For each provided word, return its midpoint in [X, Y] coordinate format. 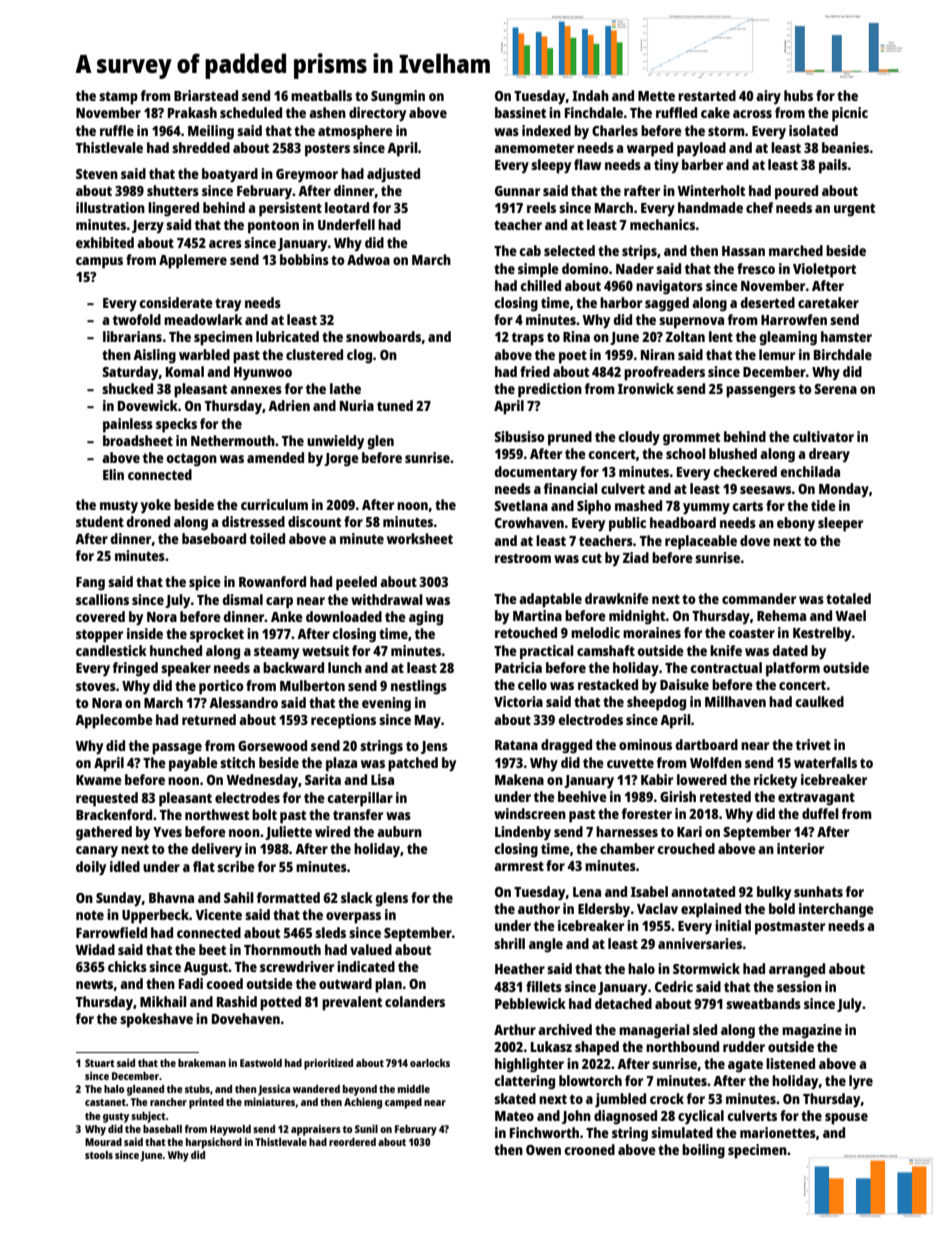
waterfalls [825, 762]
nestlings [419, 687]
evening [386, 704]
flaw [587, 164]
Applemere [193, 261]
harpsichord [214, 1143]
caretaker [828, 302]
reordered [352, 1142]
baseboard [214, 538]
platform [793, 669]
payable [193, 764]
